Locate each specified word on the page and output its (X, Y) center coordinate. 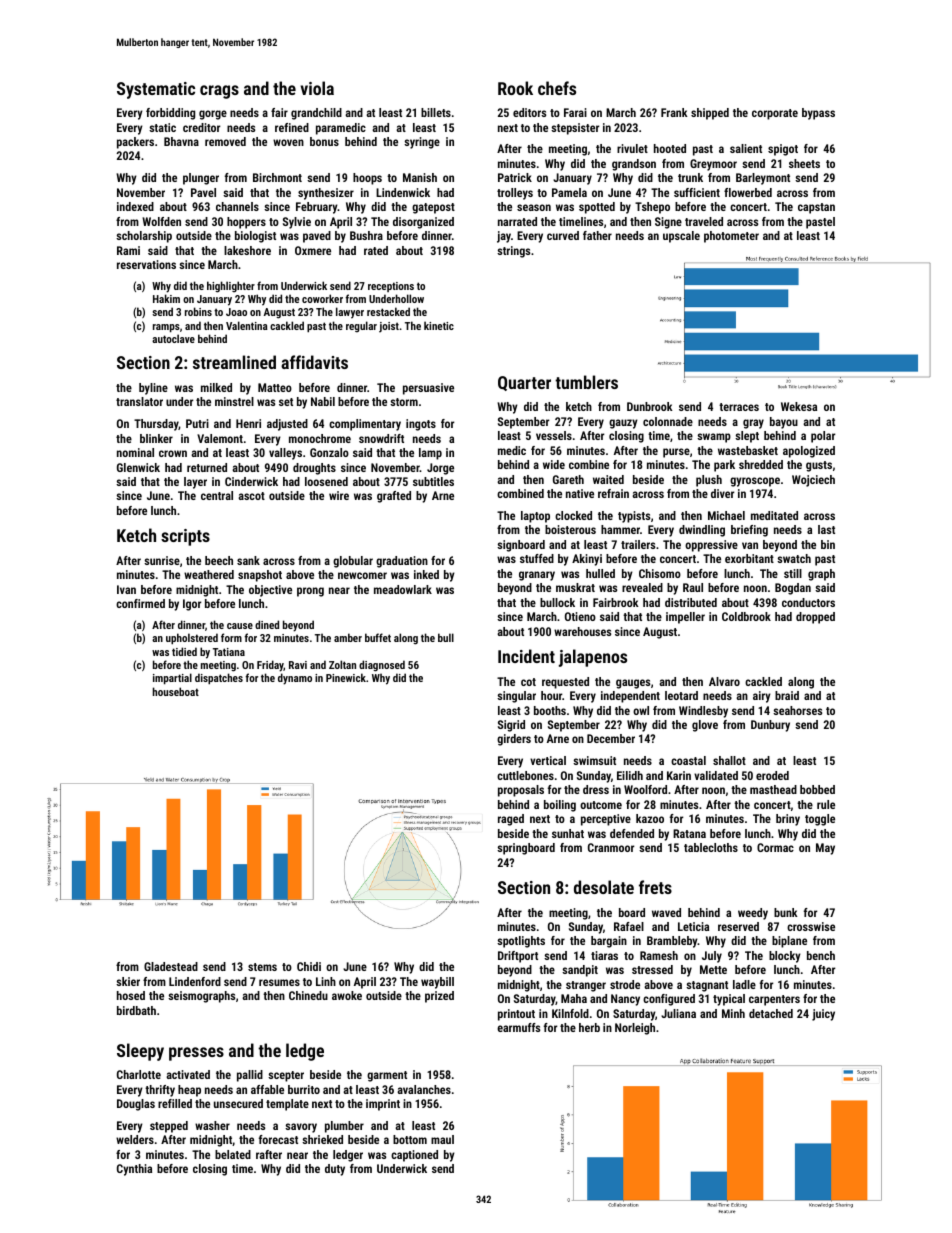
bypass (818, 114)
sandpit (580, 971)
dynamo (295, 679)
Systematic (156, 90)
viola (317, 88)
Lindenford (195, 981)
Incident (526, 656)
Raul (693, 587)
